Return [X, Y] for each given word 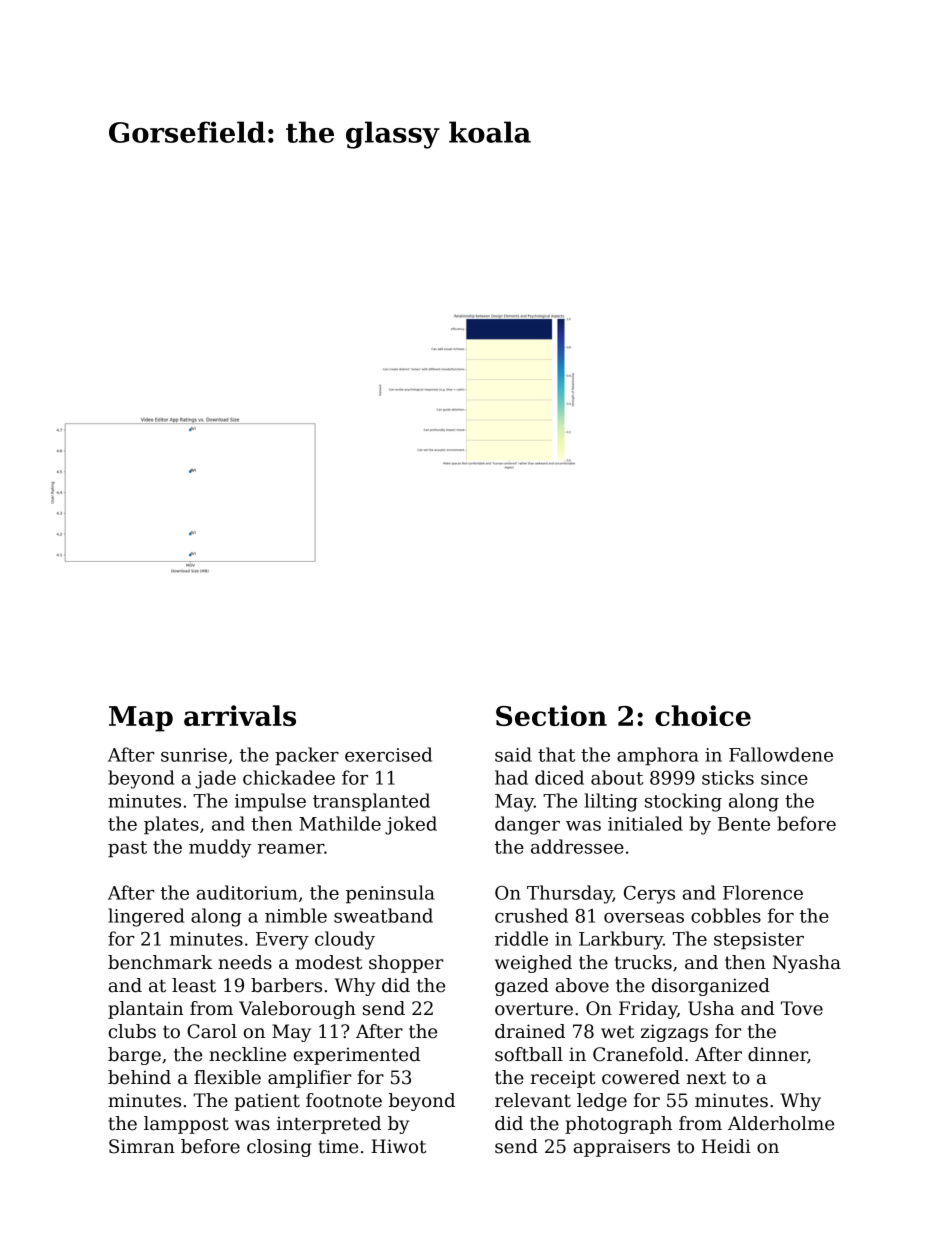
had [511, 777]
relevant [533, 1100]
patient [267, 1102]
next [706, 1078]
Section [551, 715]
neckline [247, 1054]
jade [215, 779]
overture [534, 1009]
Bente [744, 824]
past [127, 849]
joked [411, 825]
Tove [802, 1008]
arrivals [240, 715]
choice [703, 715]
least [194, 985]
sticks [728, 777]
